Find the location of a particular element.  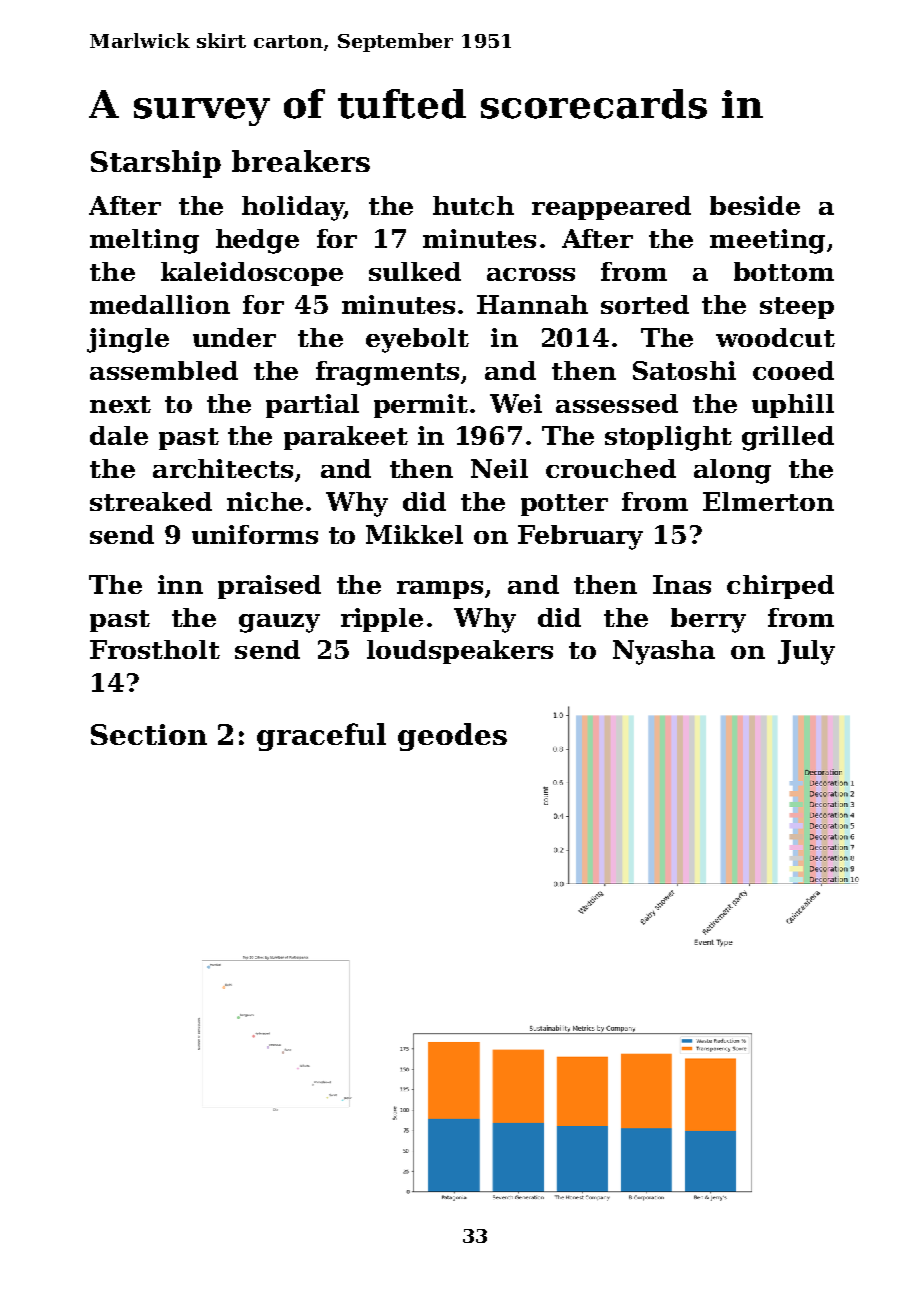

Starship is located at coordinates (156, 164).
